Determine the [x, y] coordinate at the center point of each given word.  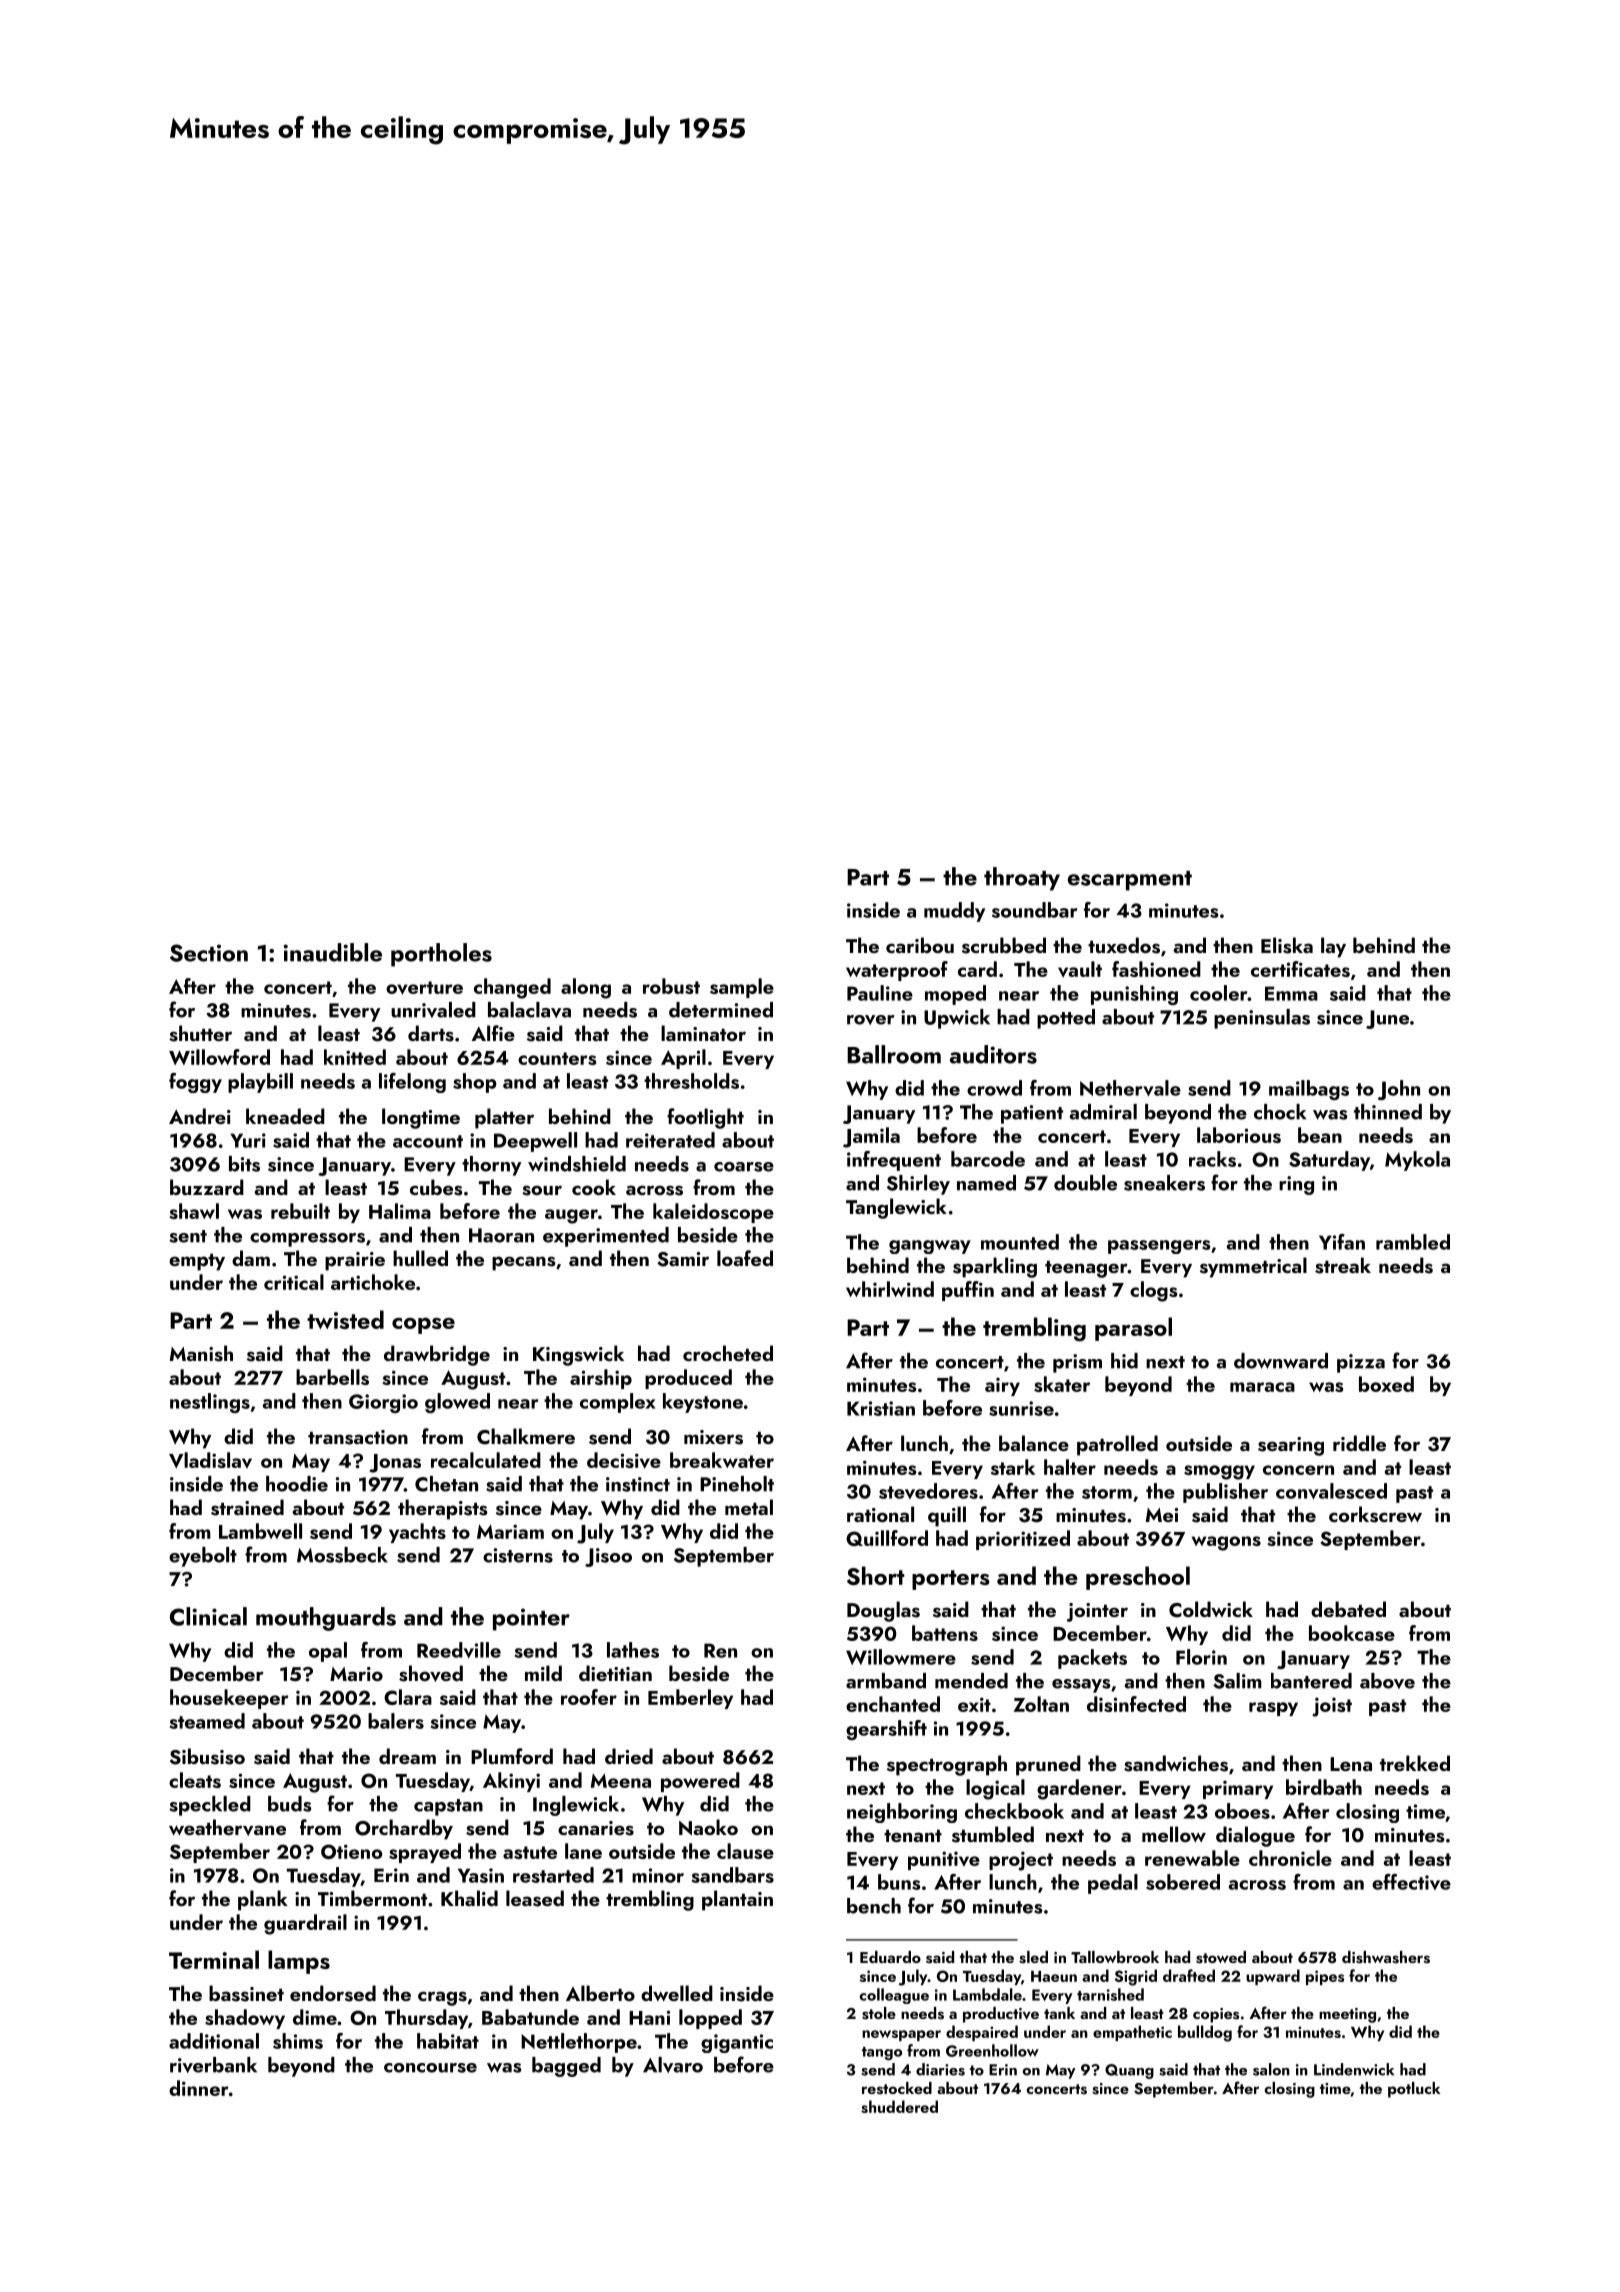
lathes [633, 1650]
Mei [1161, 1515]
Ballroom [894, 1054]
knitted [355, 1057]
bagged [566, 2067]
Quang [1129, 2071]
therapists [443, 1509]
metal [749, 1507]
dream [407, 1756]
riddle [1359, 1443]
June [1387, 1019]
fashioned [1156, 969]
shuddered [899, 2106]
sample [742, 988]
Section [209, 953]
